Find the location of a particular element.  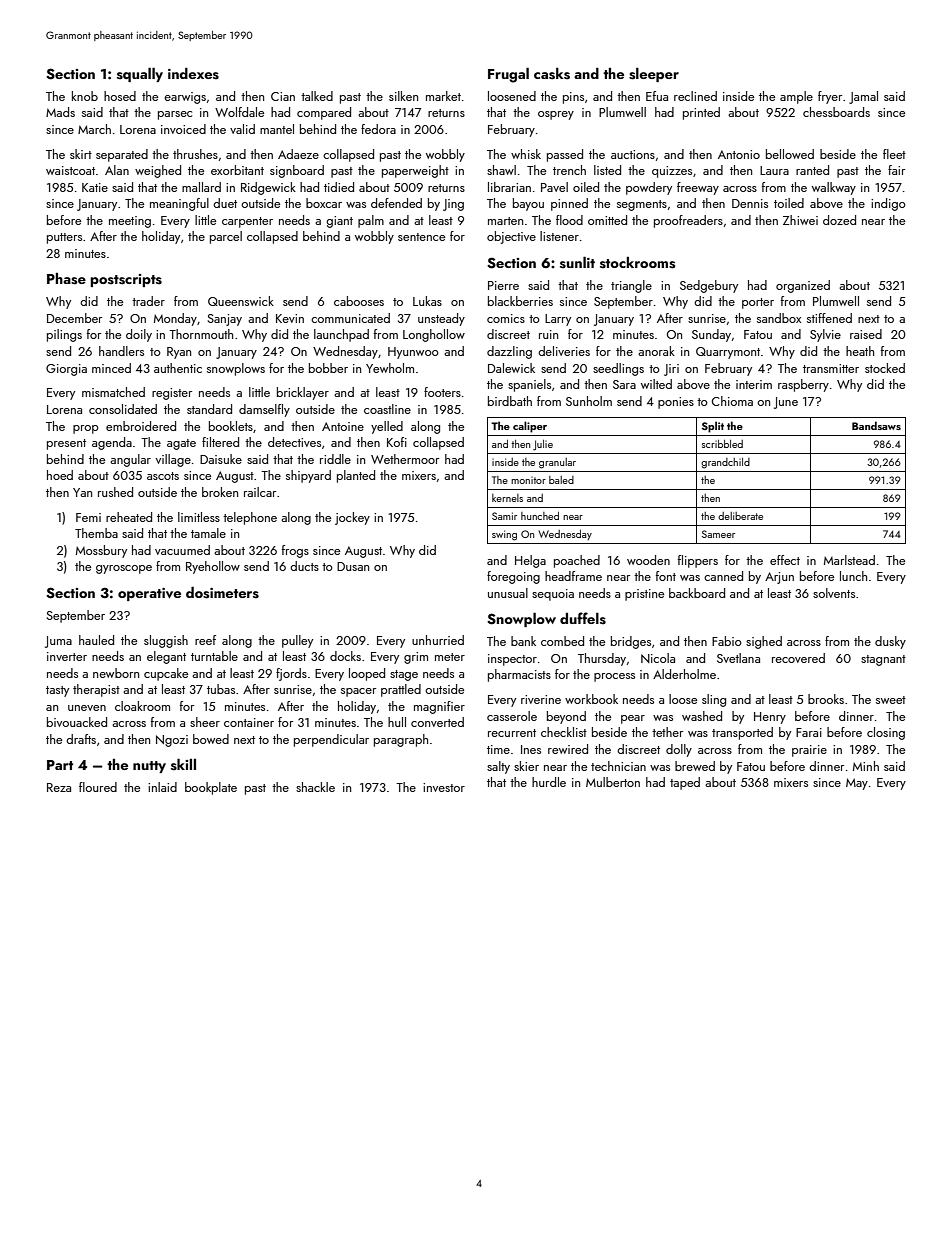

scribbled is located at coordinates (722, 444).
